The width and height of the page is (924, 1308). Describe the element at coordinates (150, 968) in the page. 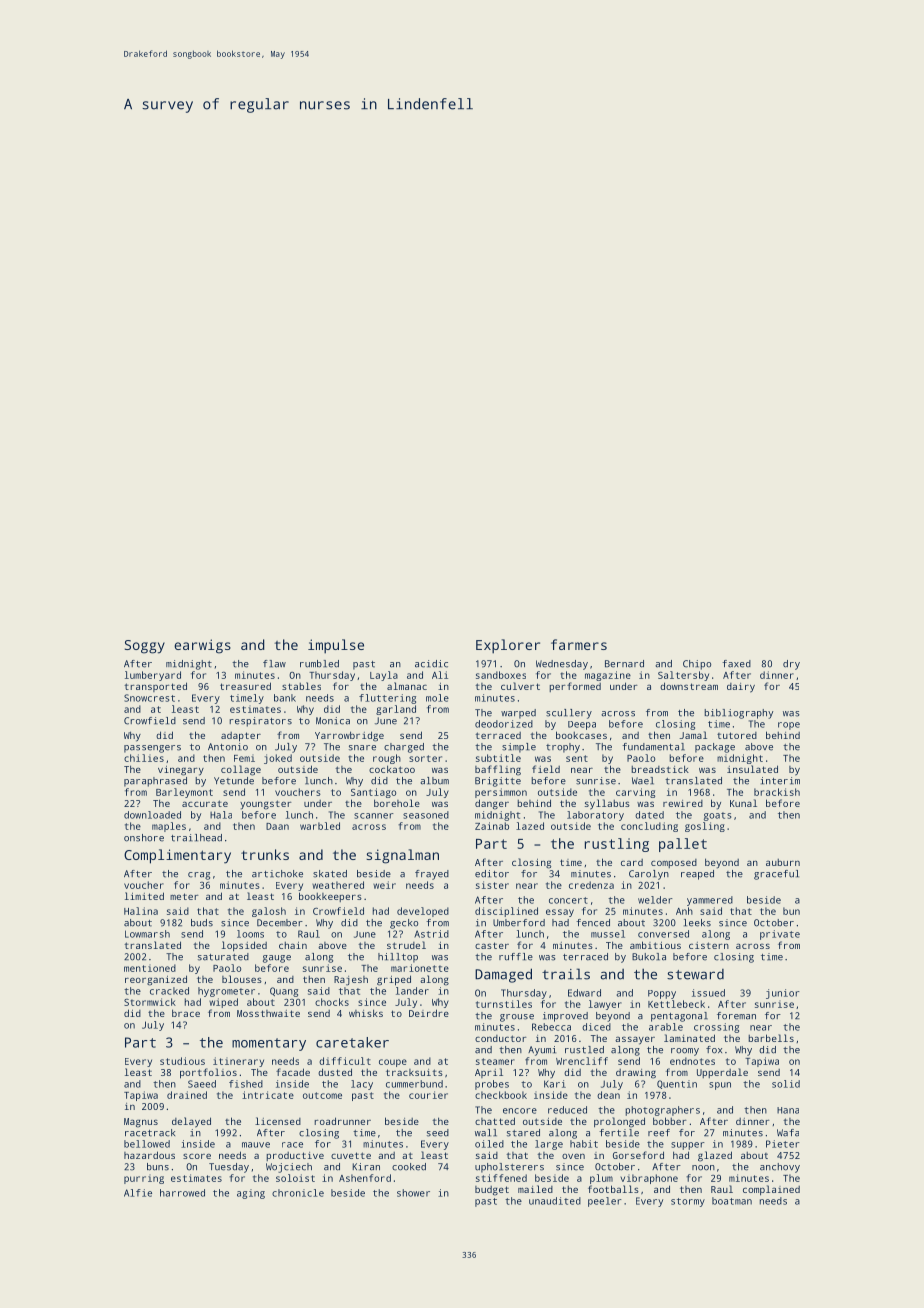

I see `mentioned` at that location.
